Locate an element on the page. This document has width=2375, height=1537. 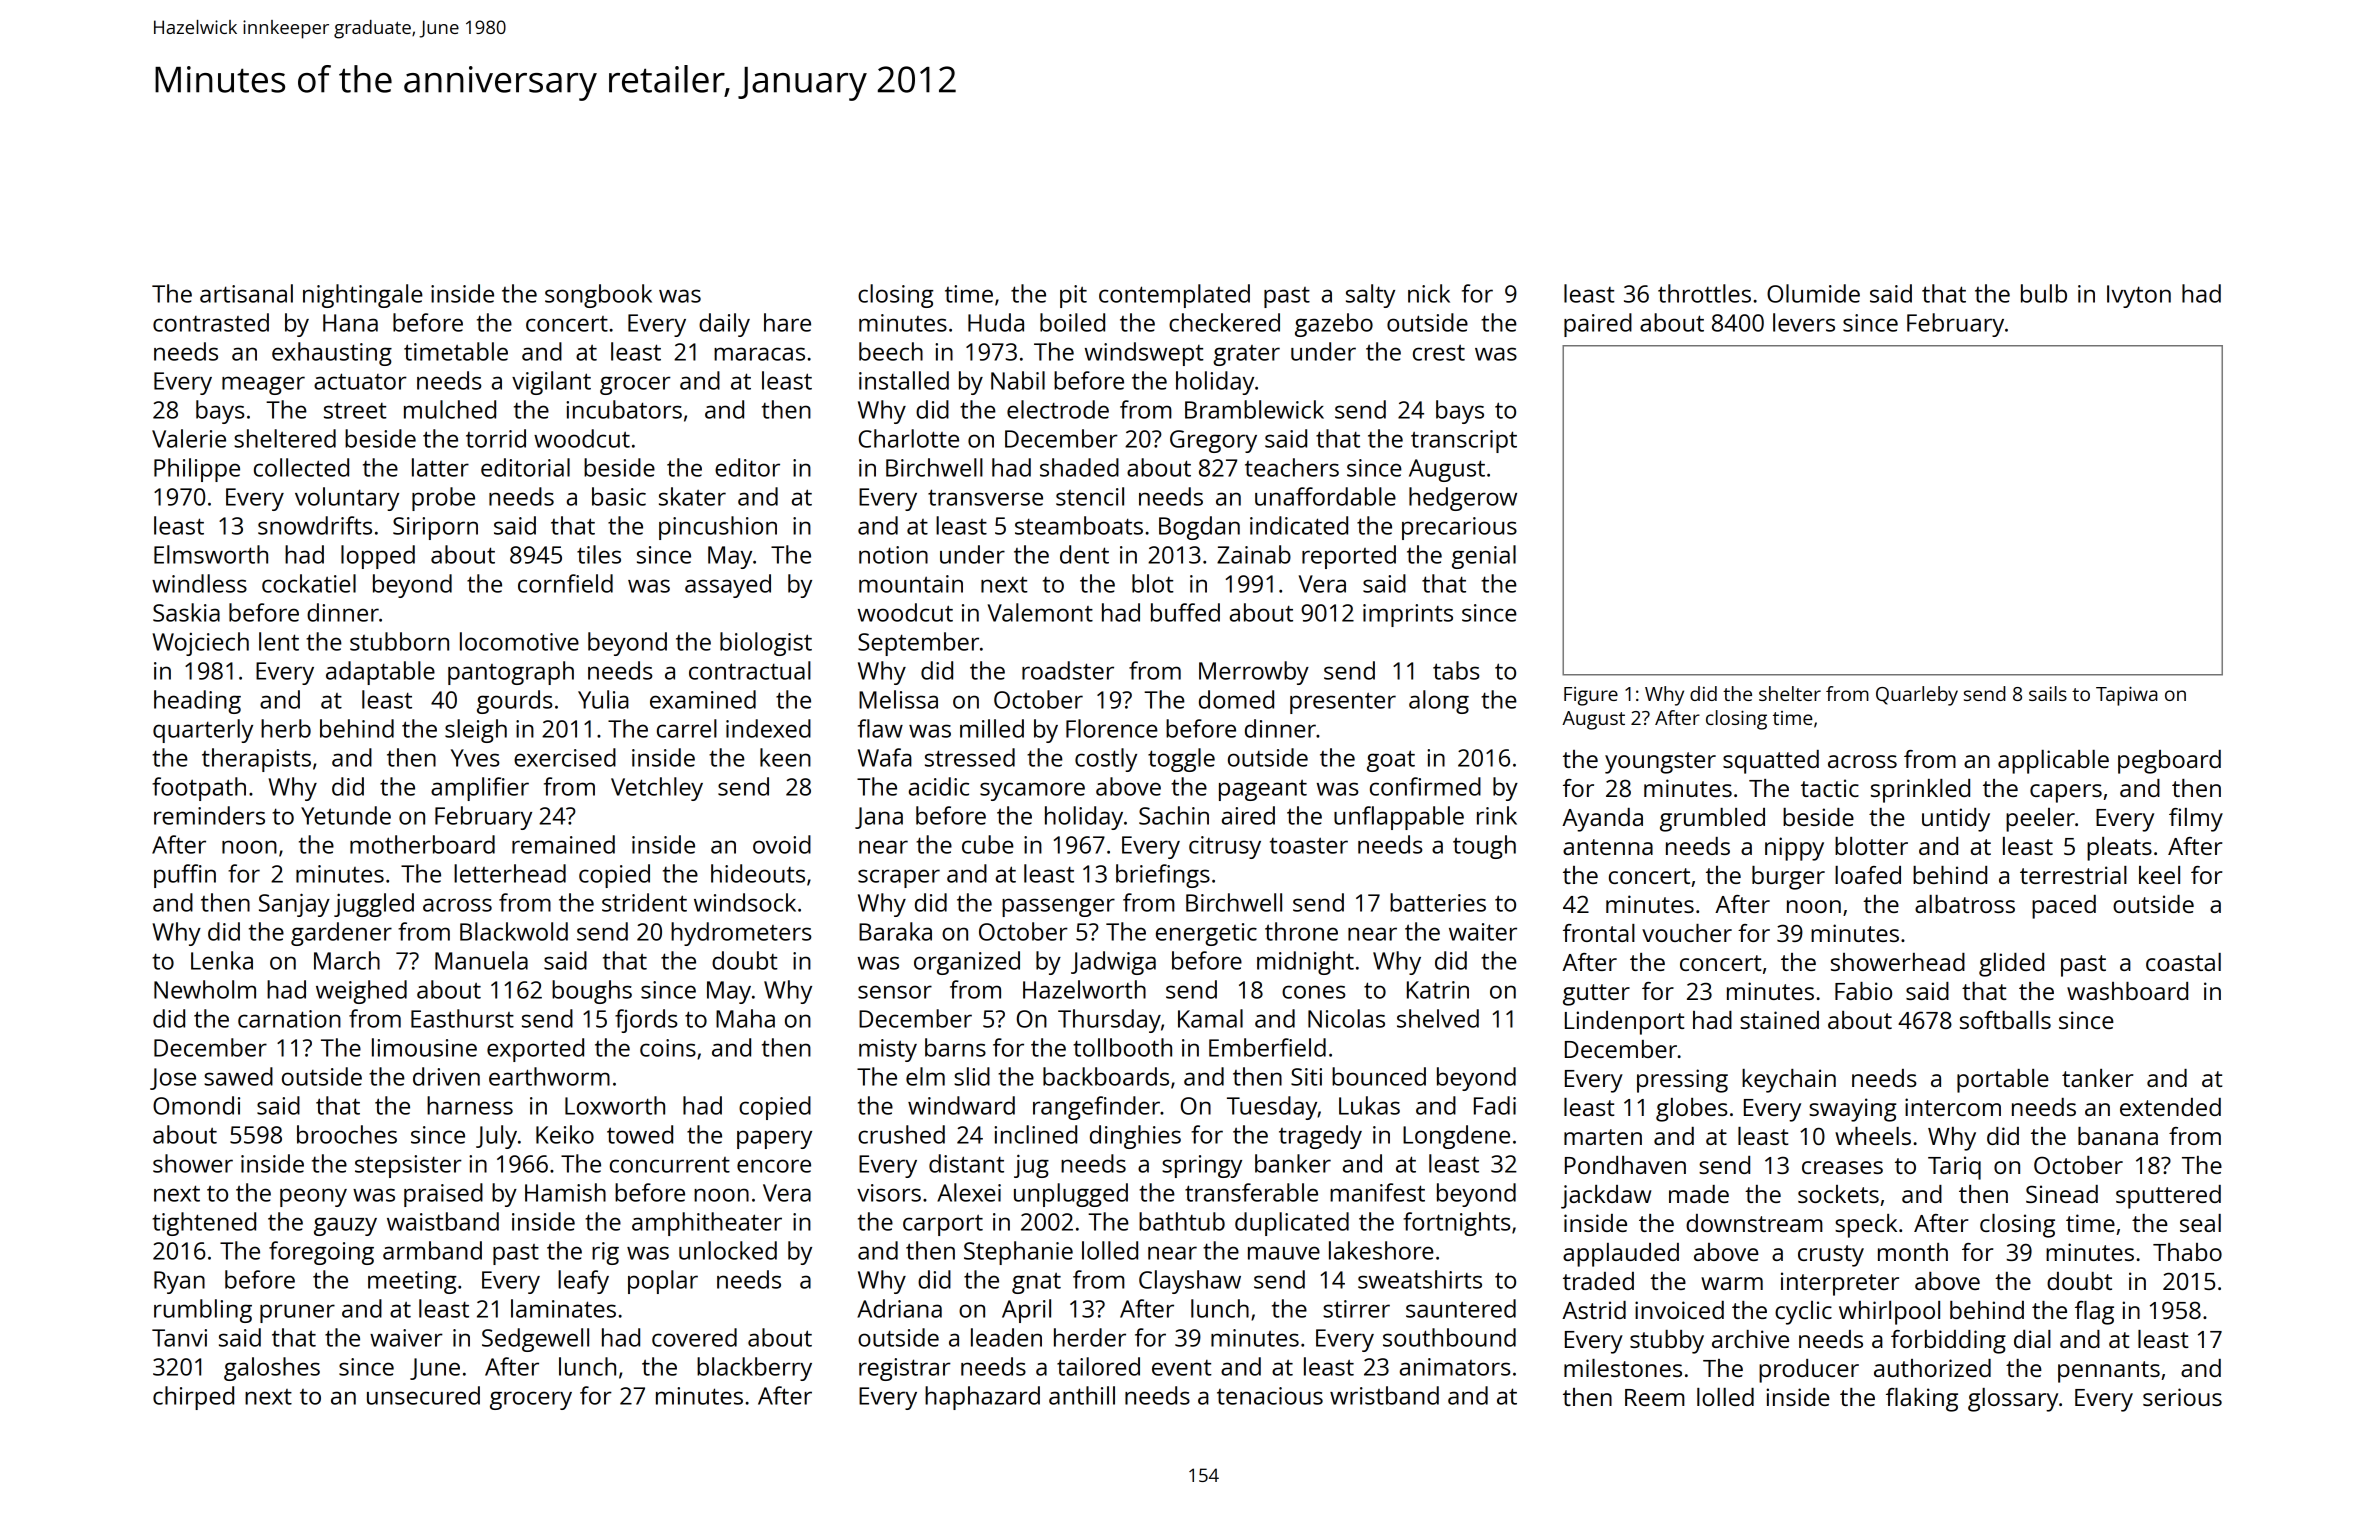
Lenka is located at coordinates (222, 960).
